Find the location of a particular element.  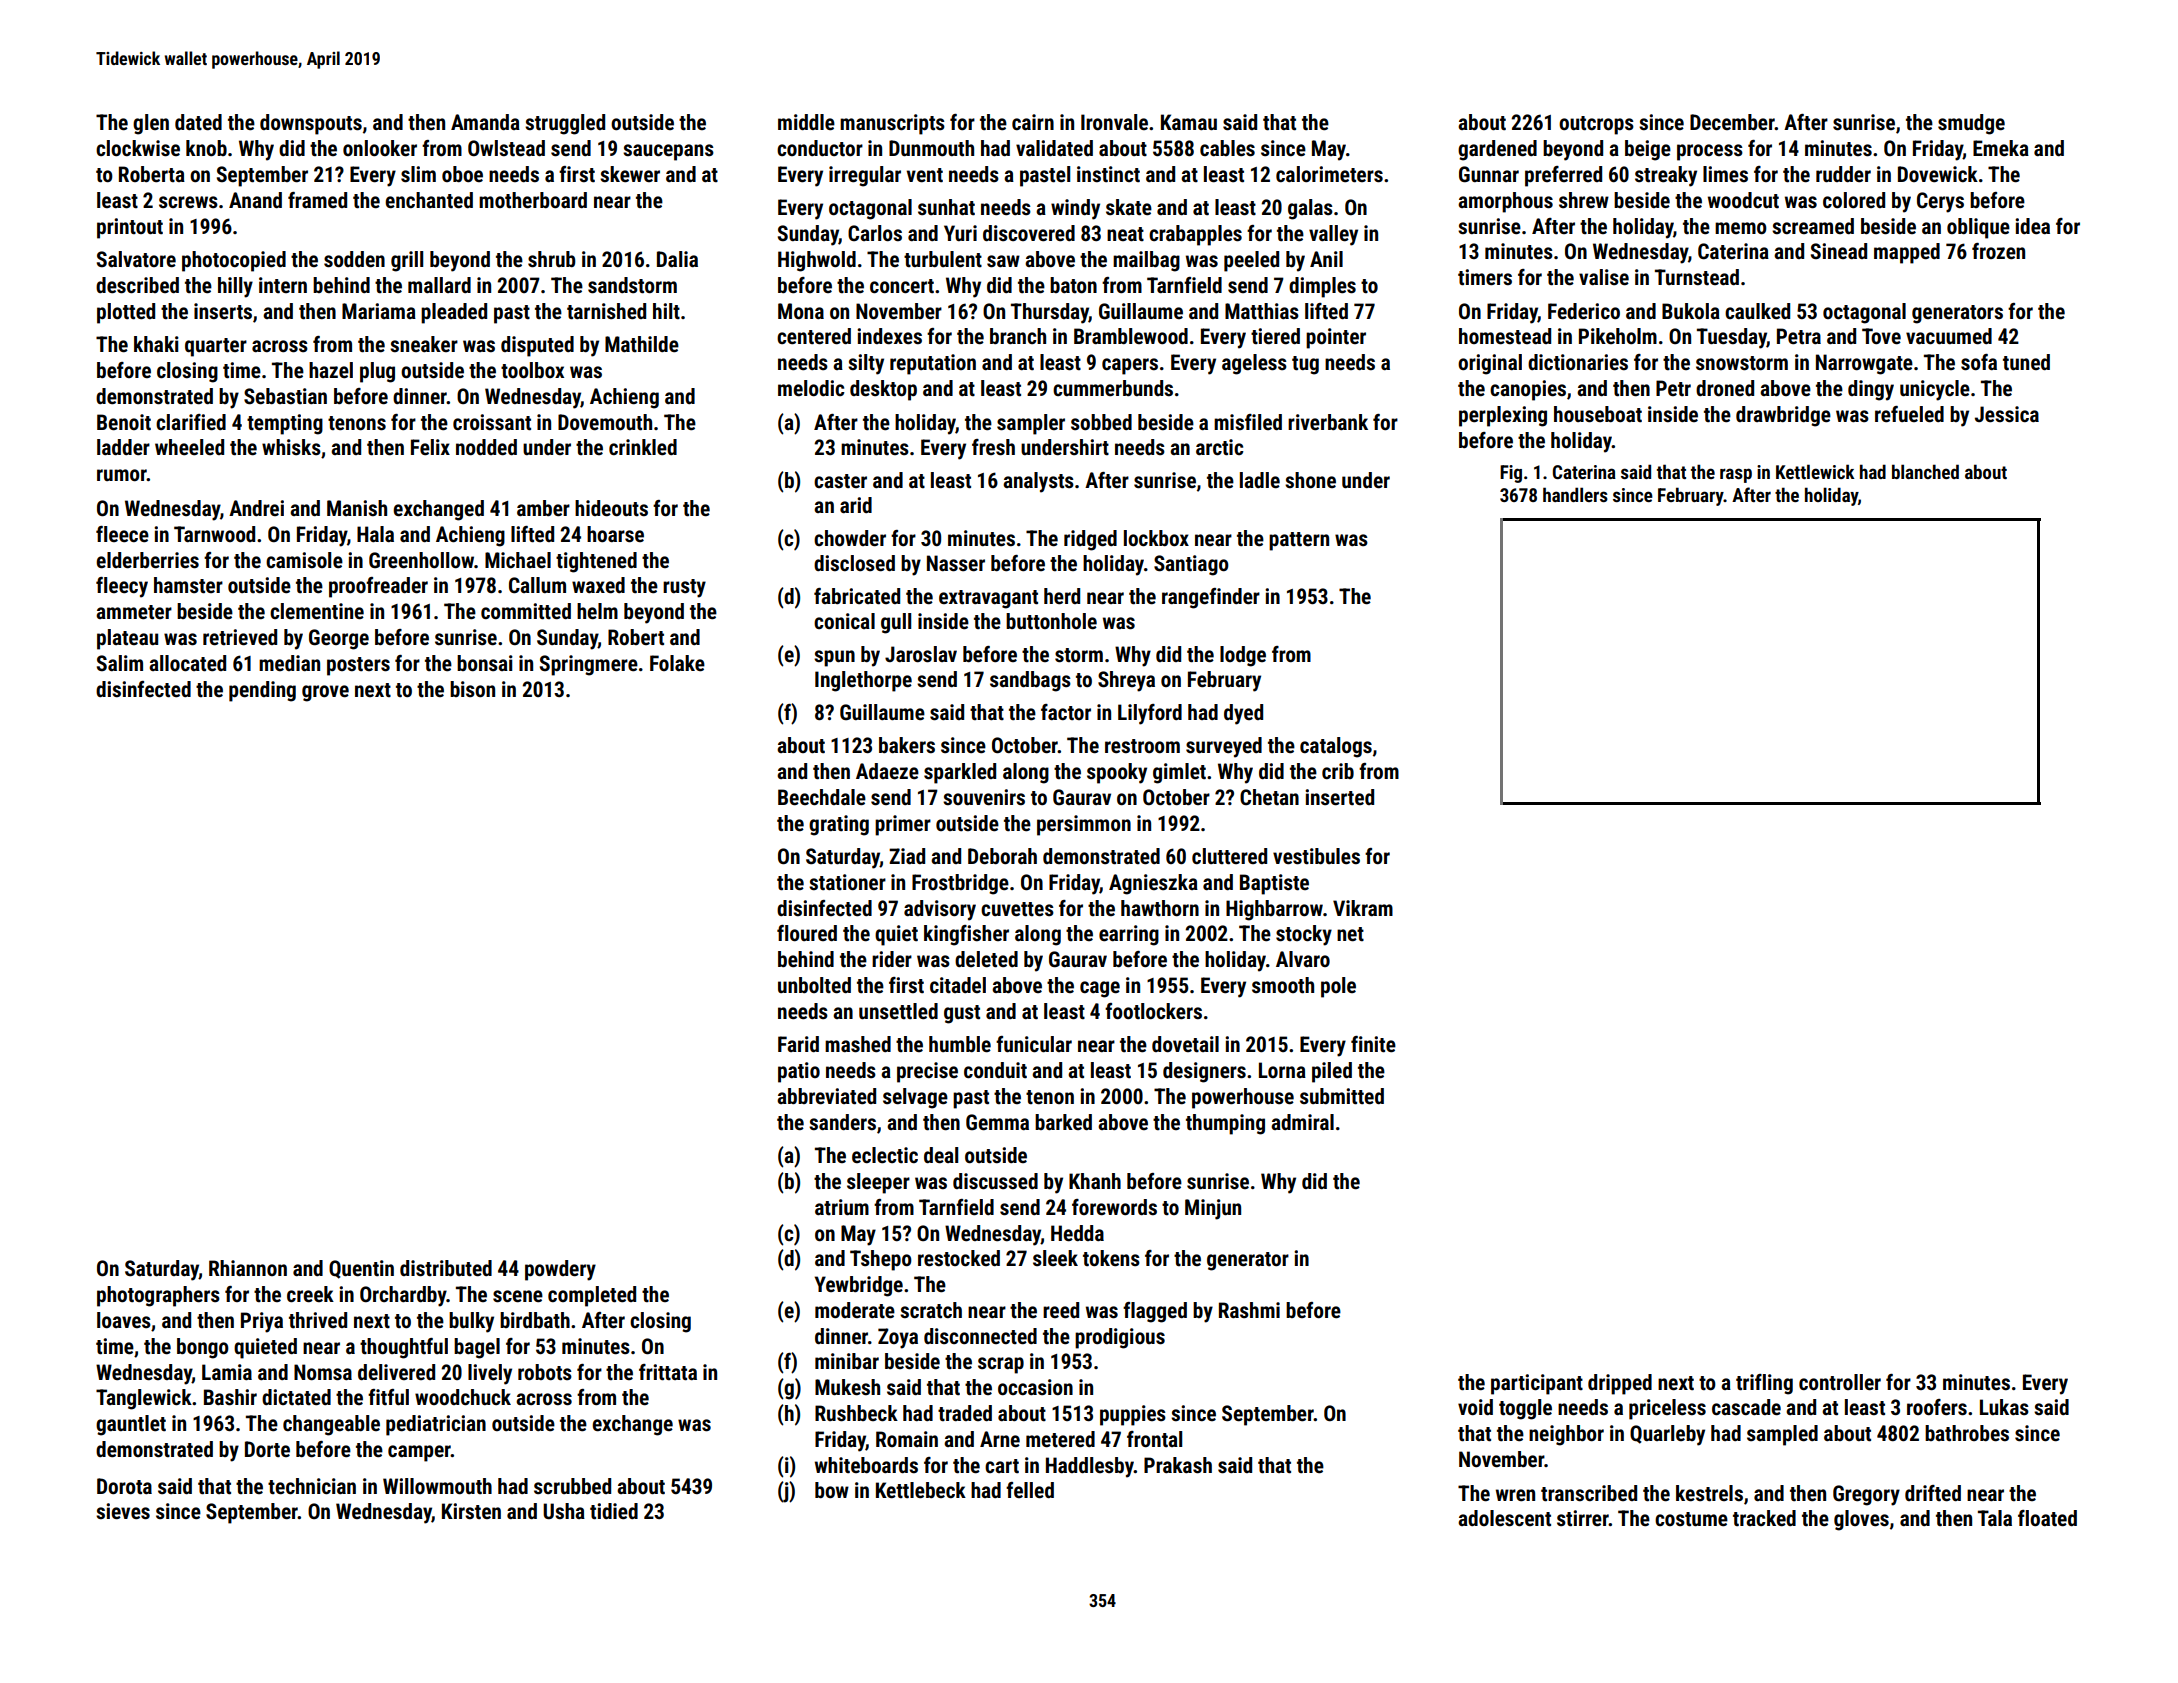

blanched is located at coordinates (1925, 471).
